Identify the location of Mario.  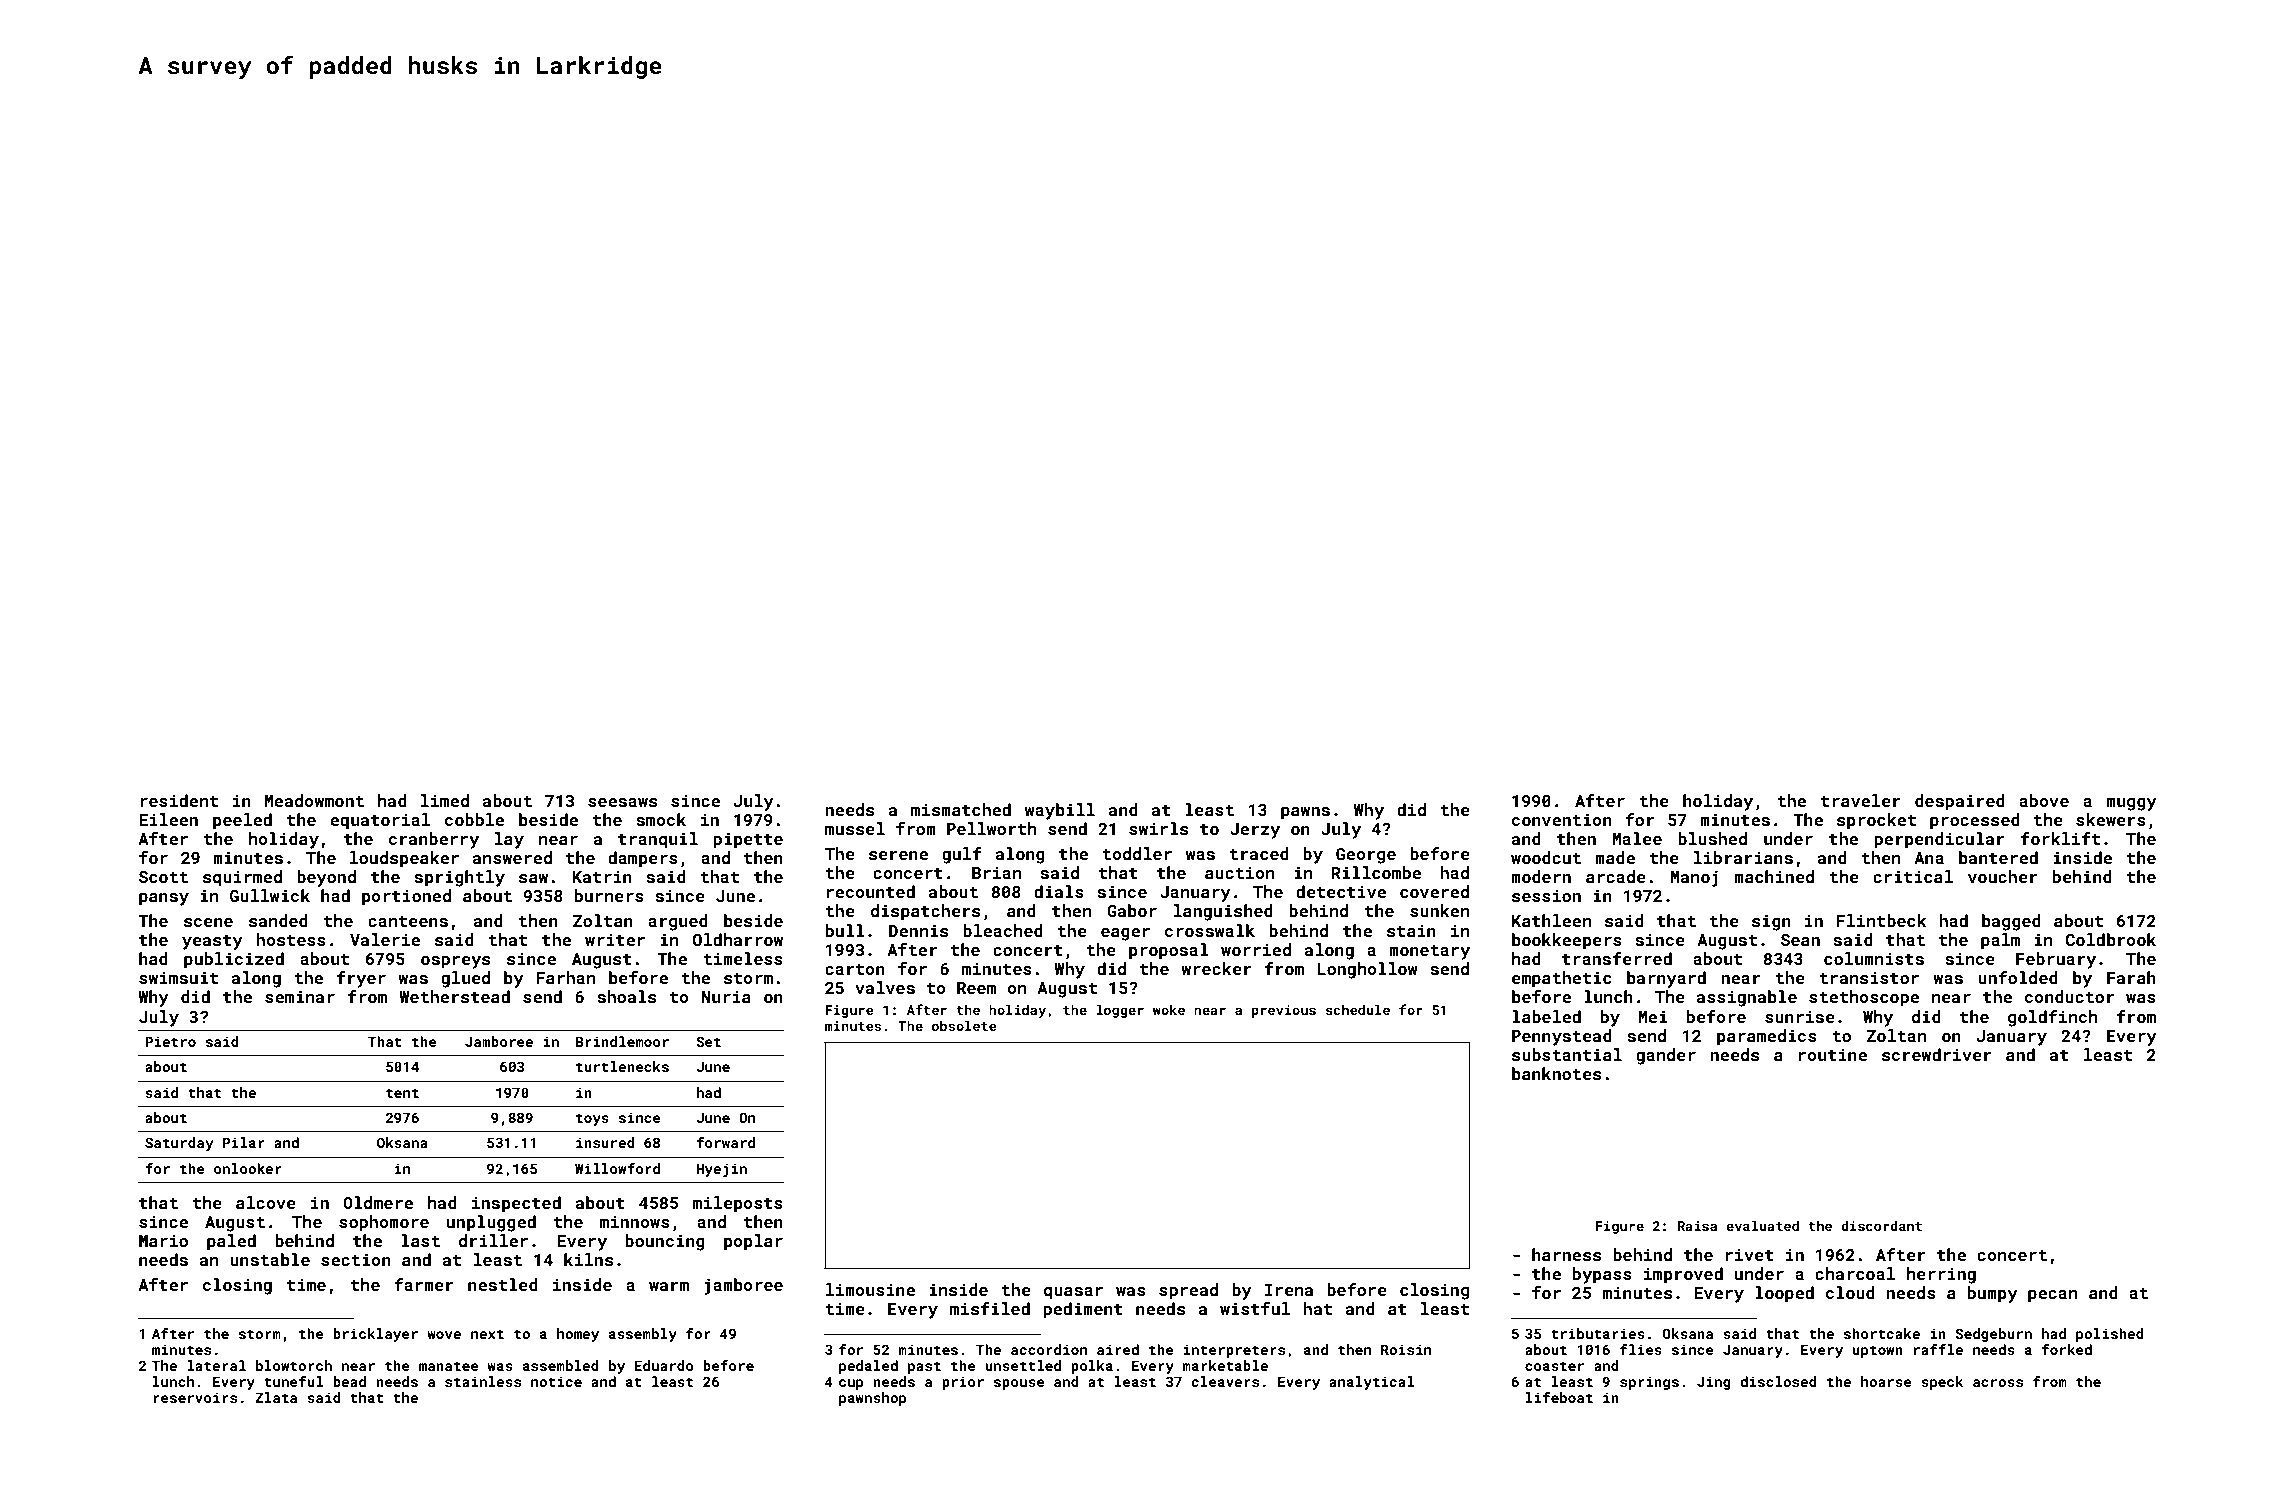
(163, 1240).
